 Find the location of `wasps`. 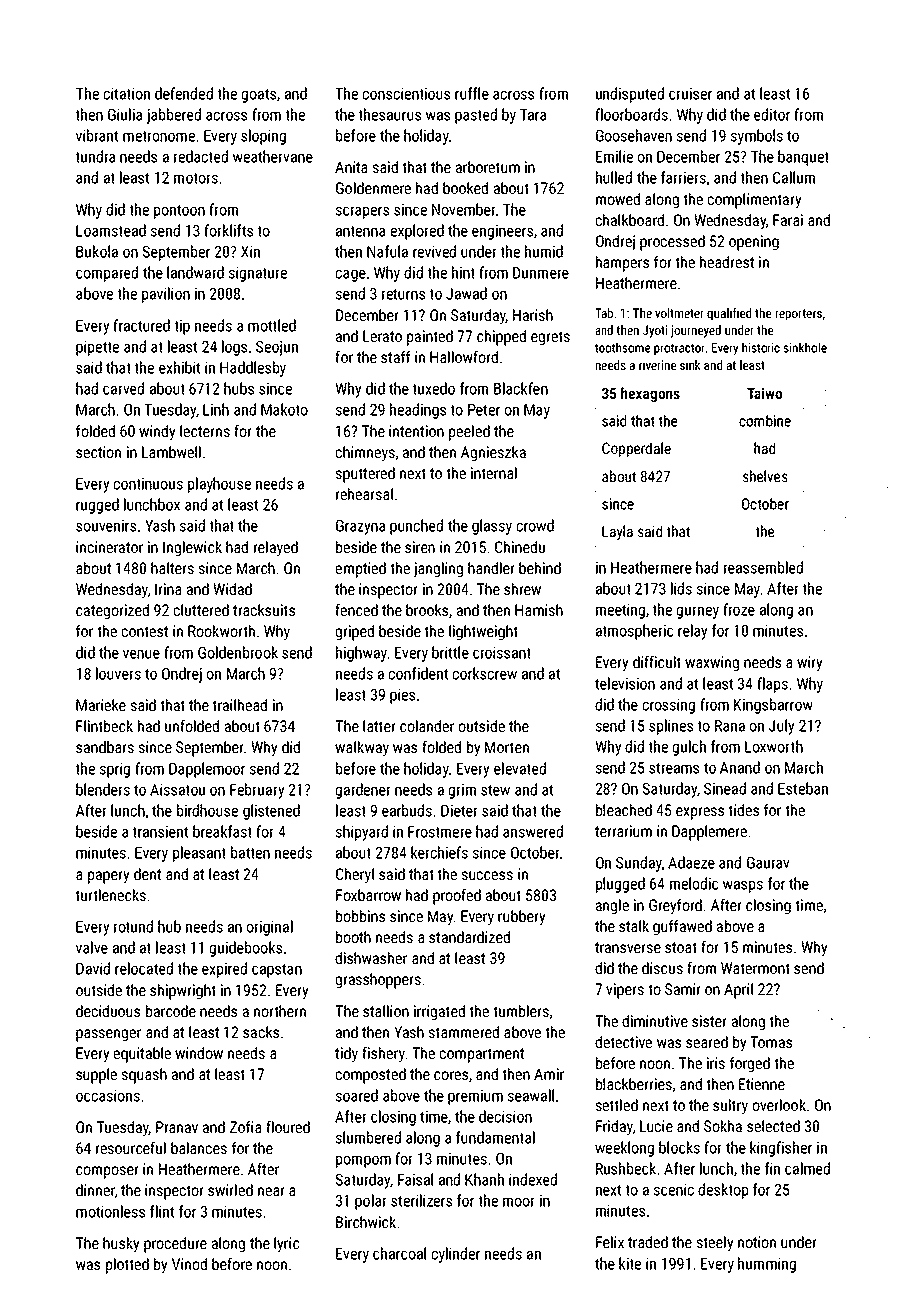

wasps is located at coordinates (743, 887).
